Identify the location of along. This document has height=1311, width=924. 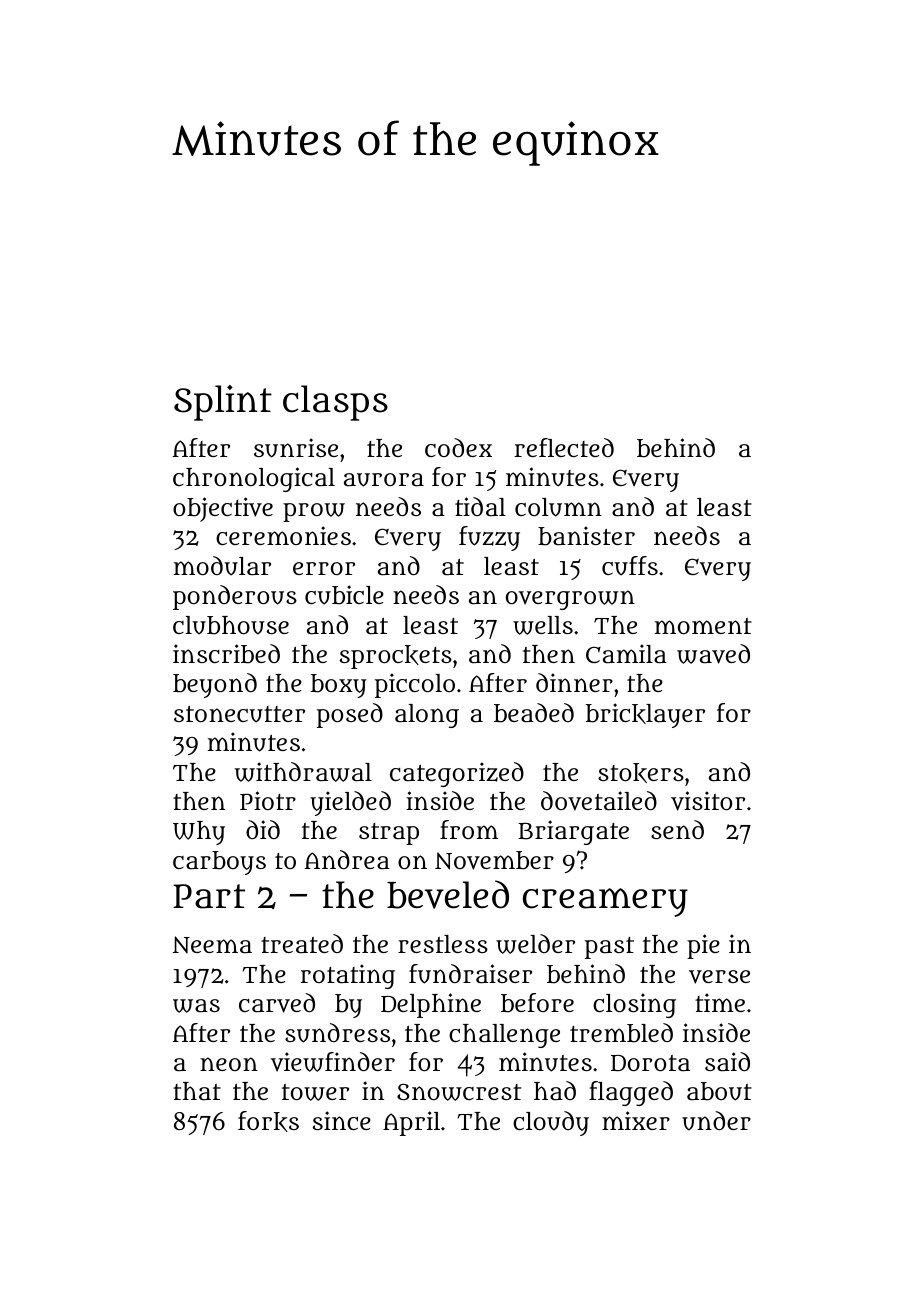
(427, 716).
